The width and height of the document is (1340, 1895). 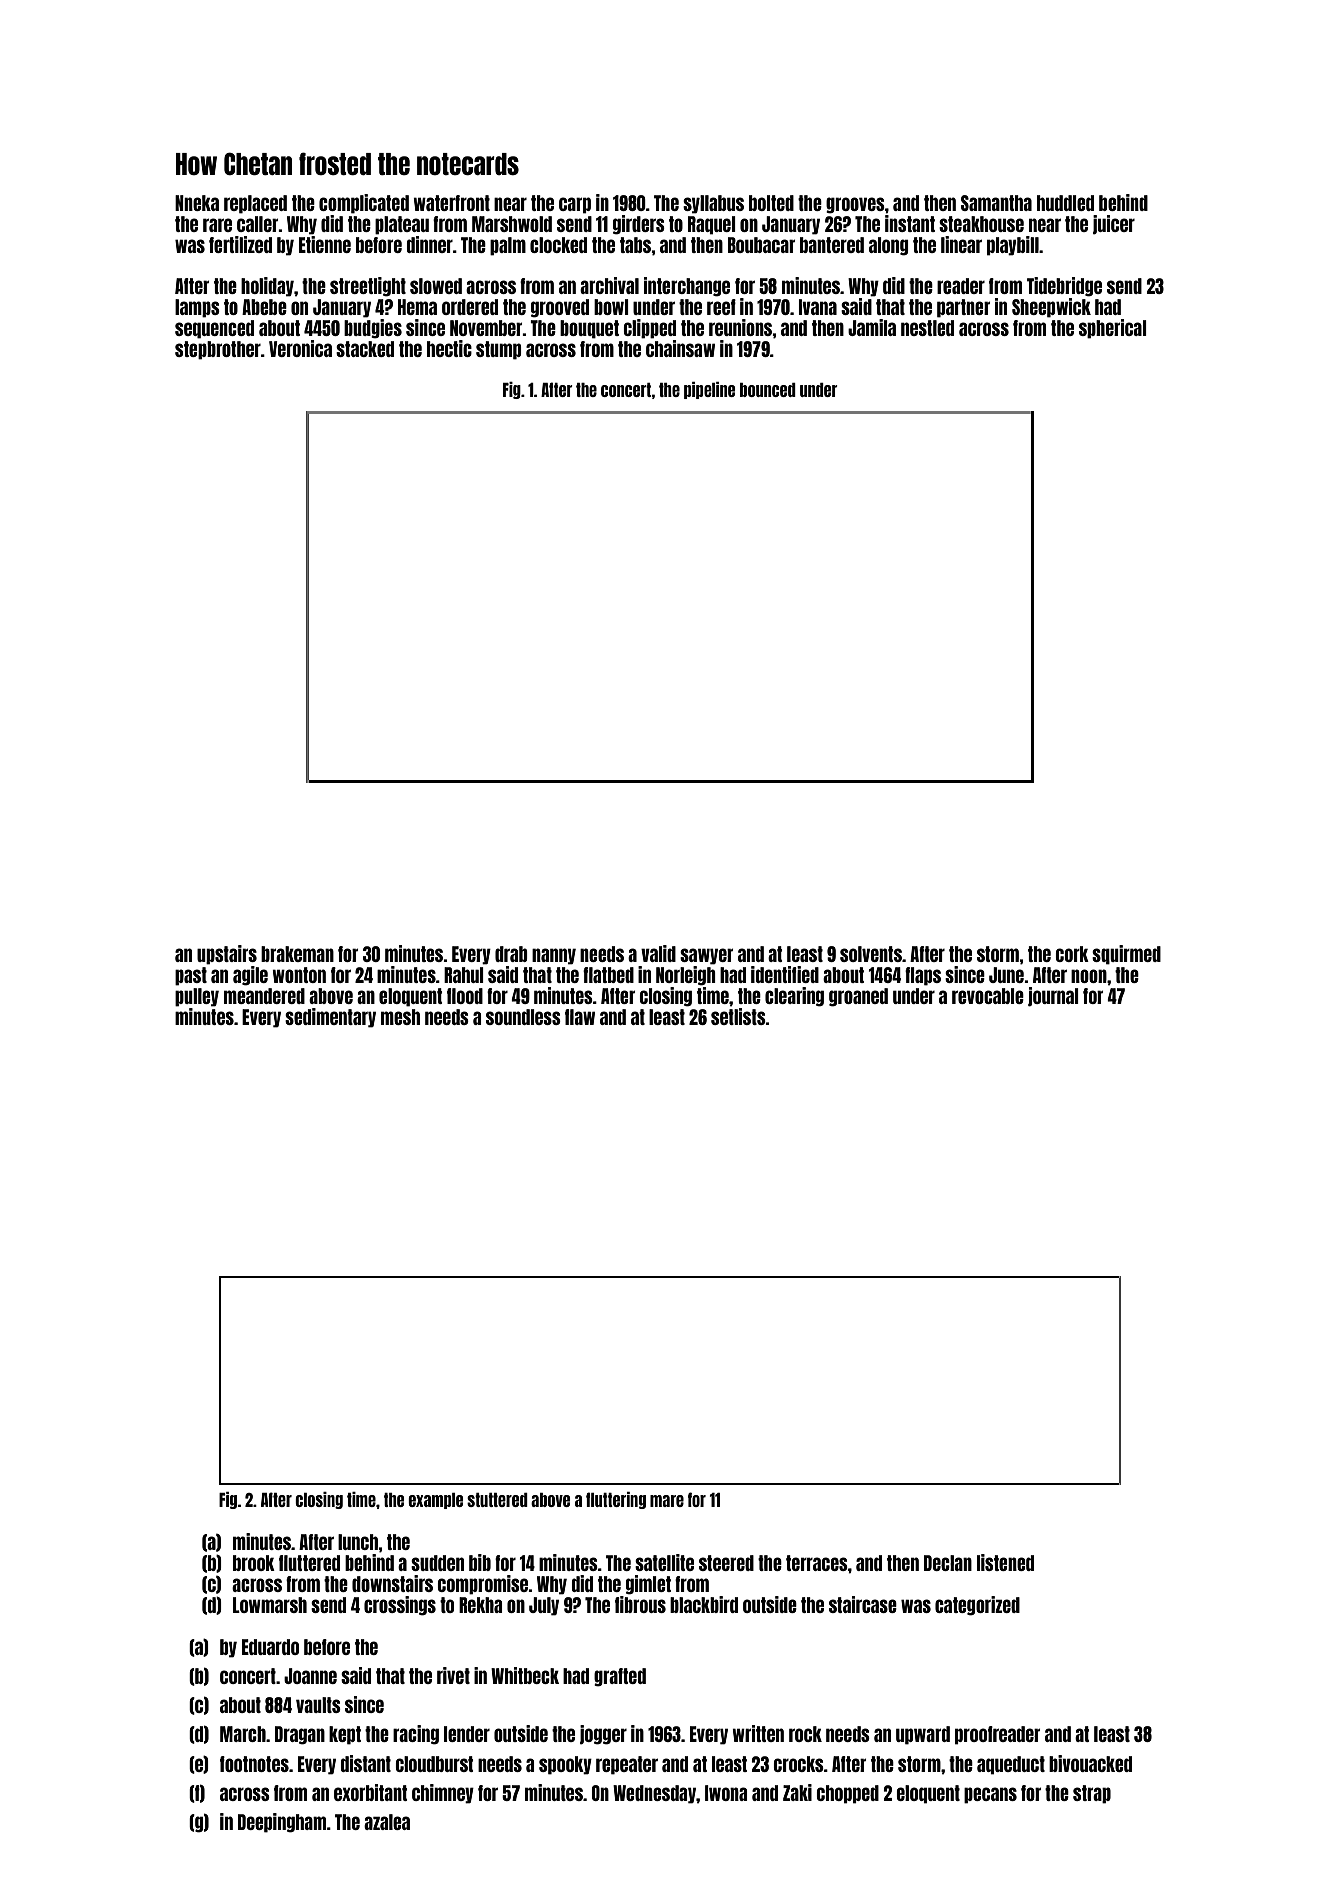 I want to click on valid, so click(x=658, y=953).
